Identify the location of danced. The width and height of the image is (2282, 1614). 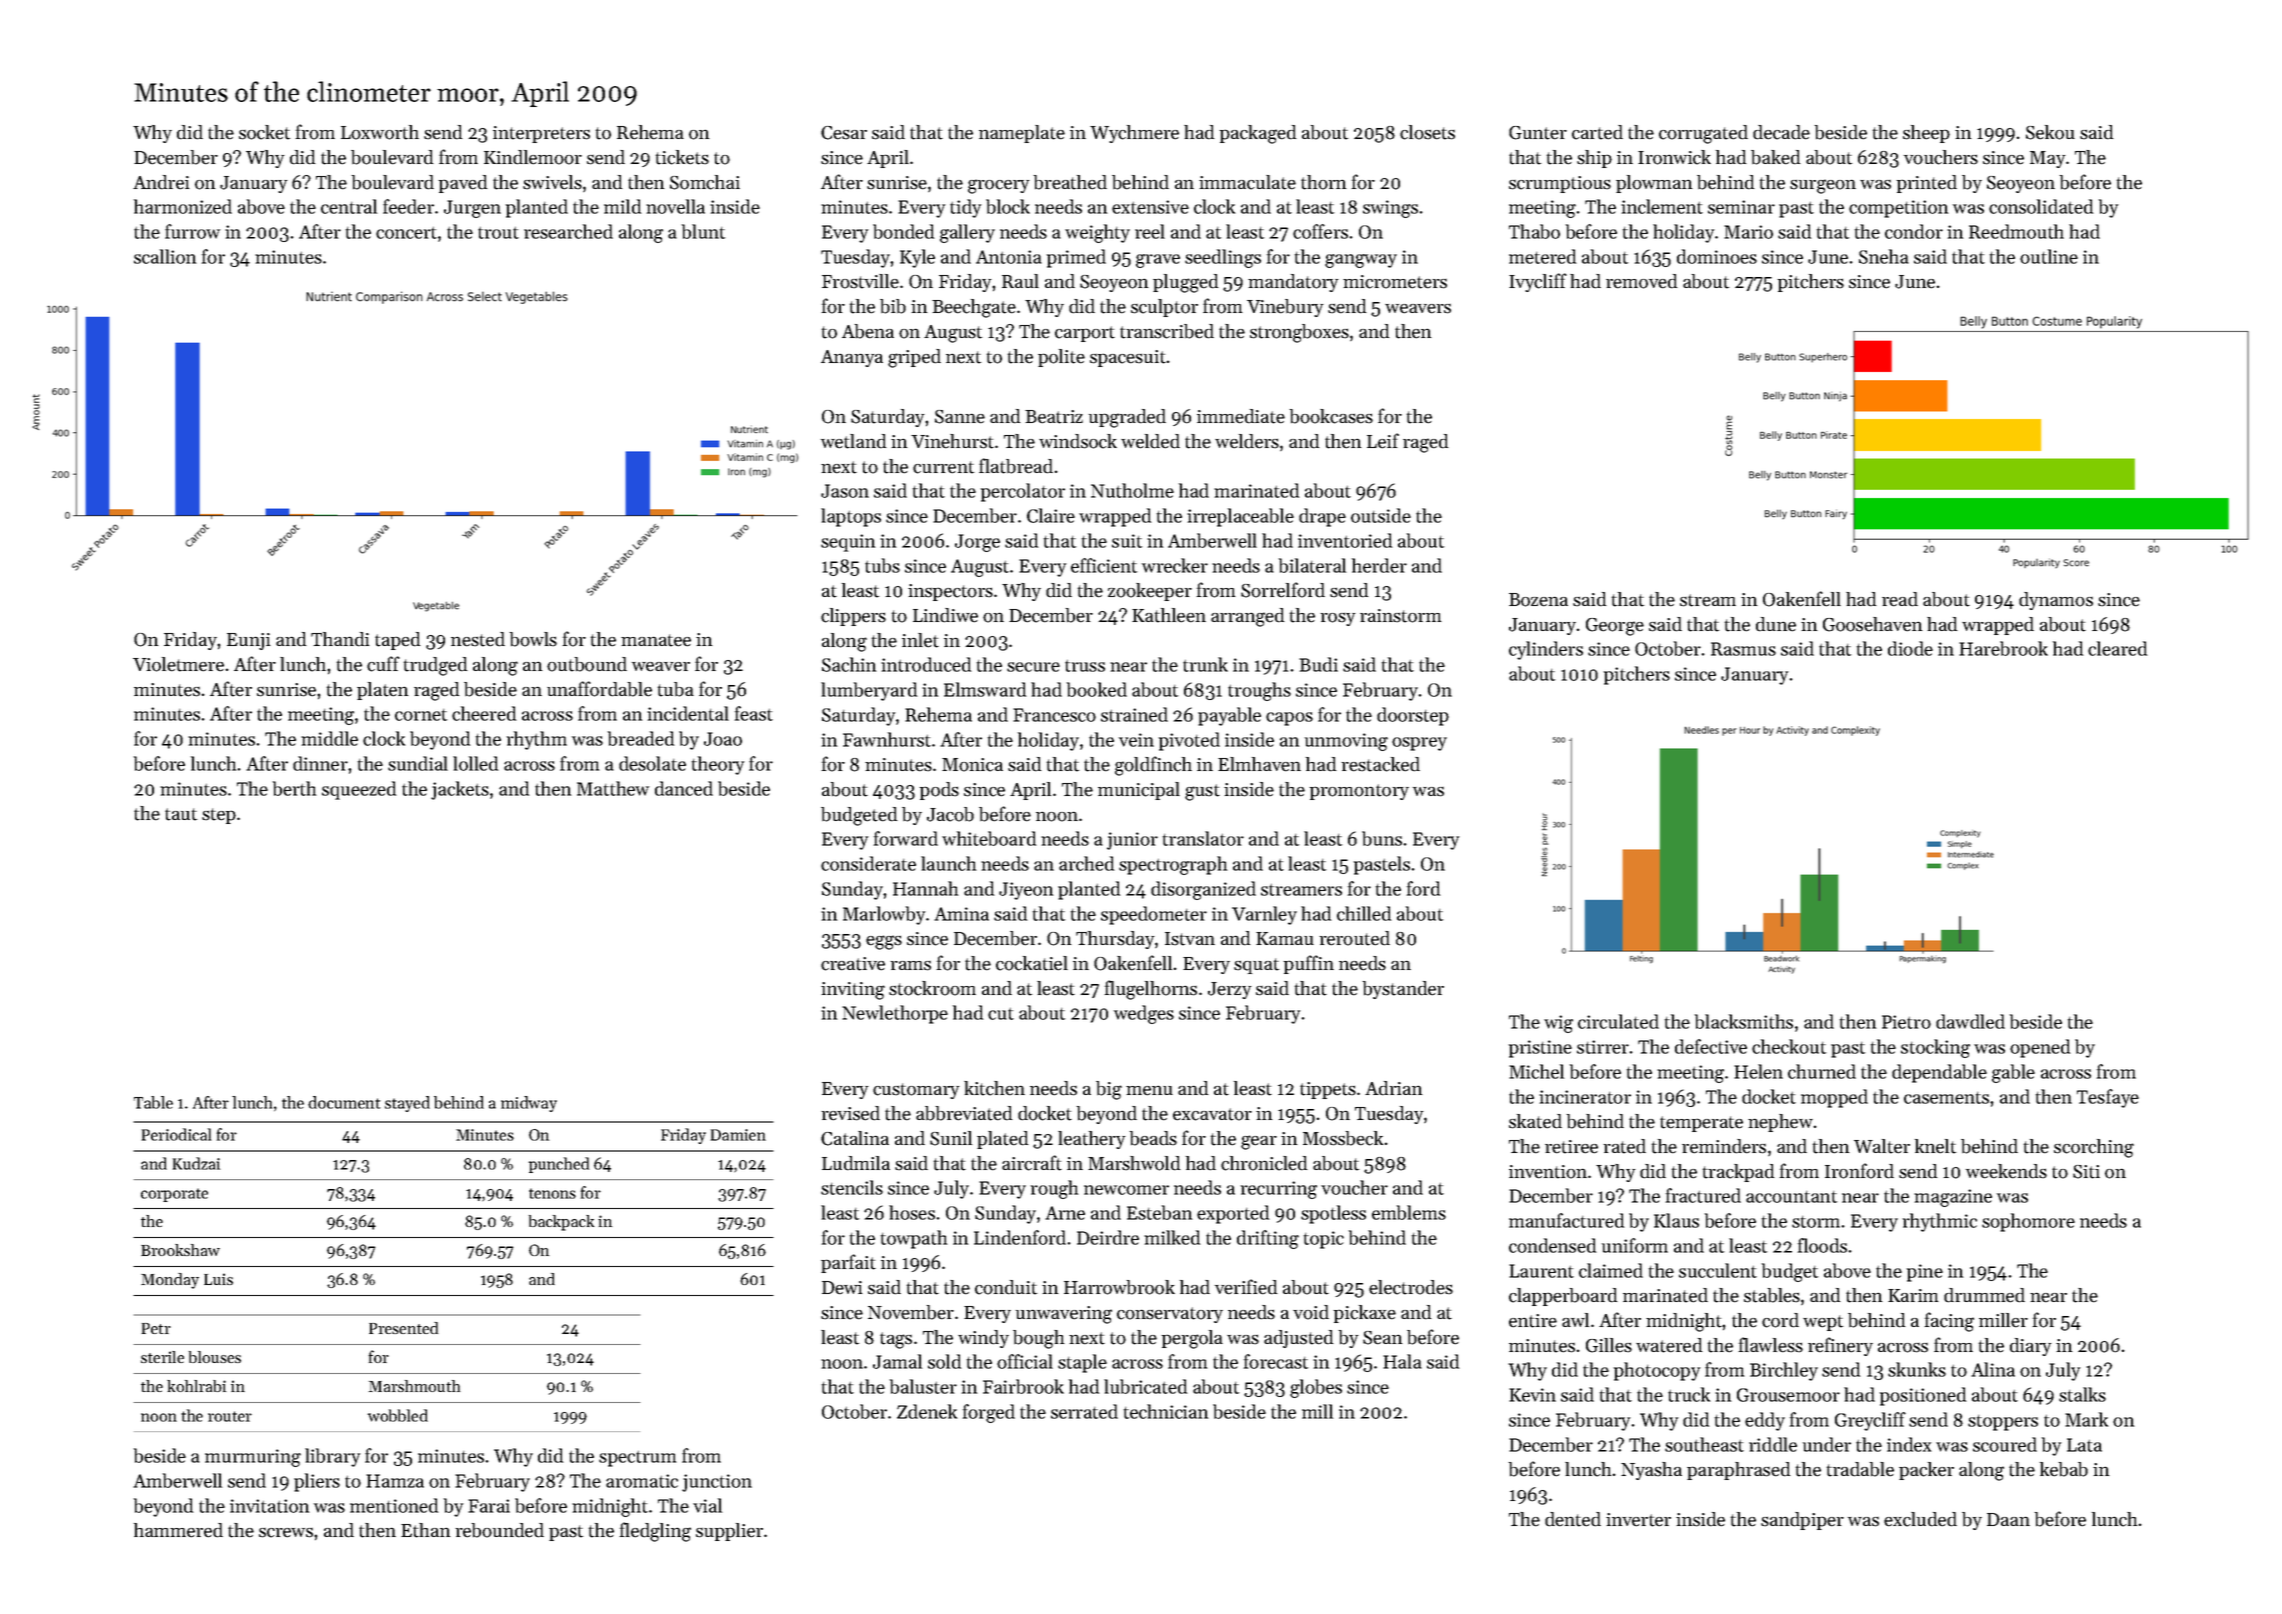
(684, 788).
